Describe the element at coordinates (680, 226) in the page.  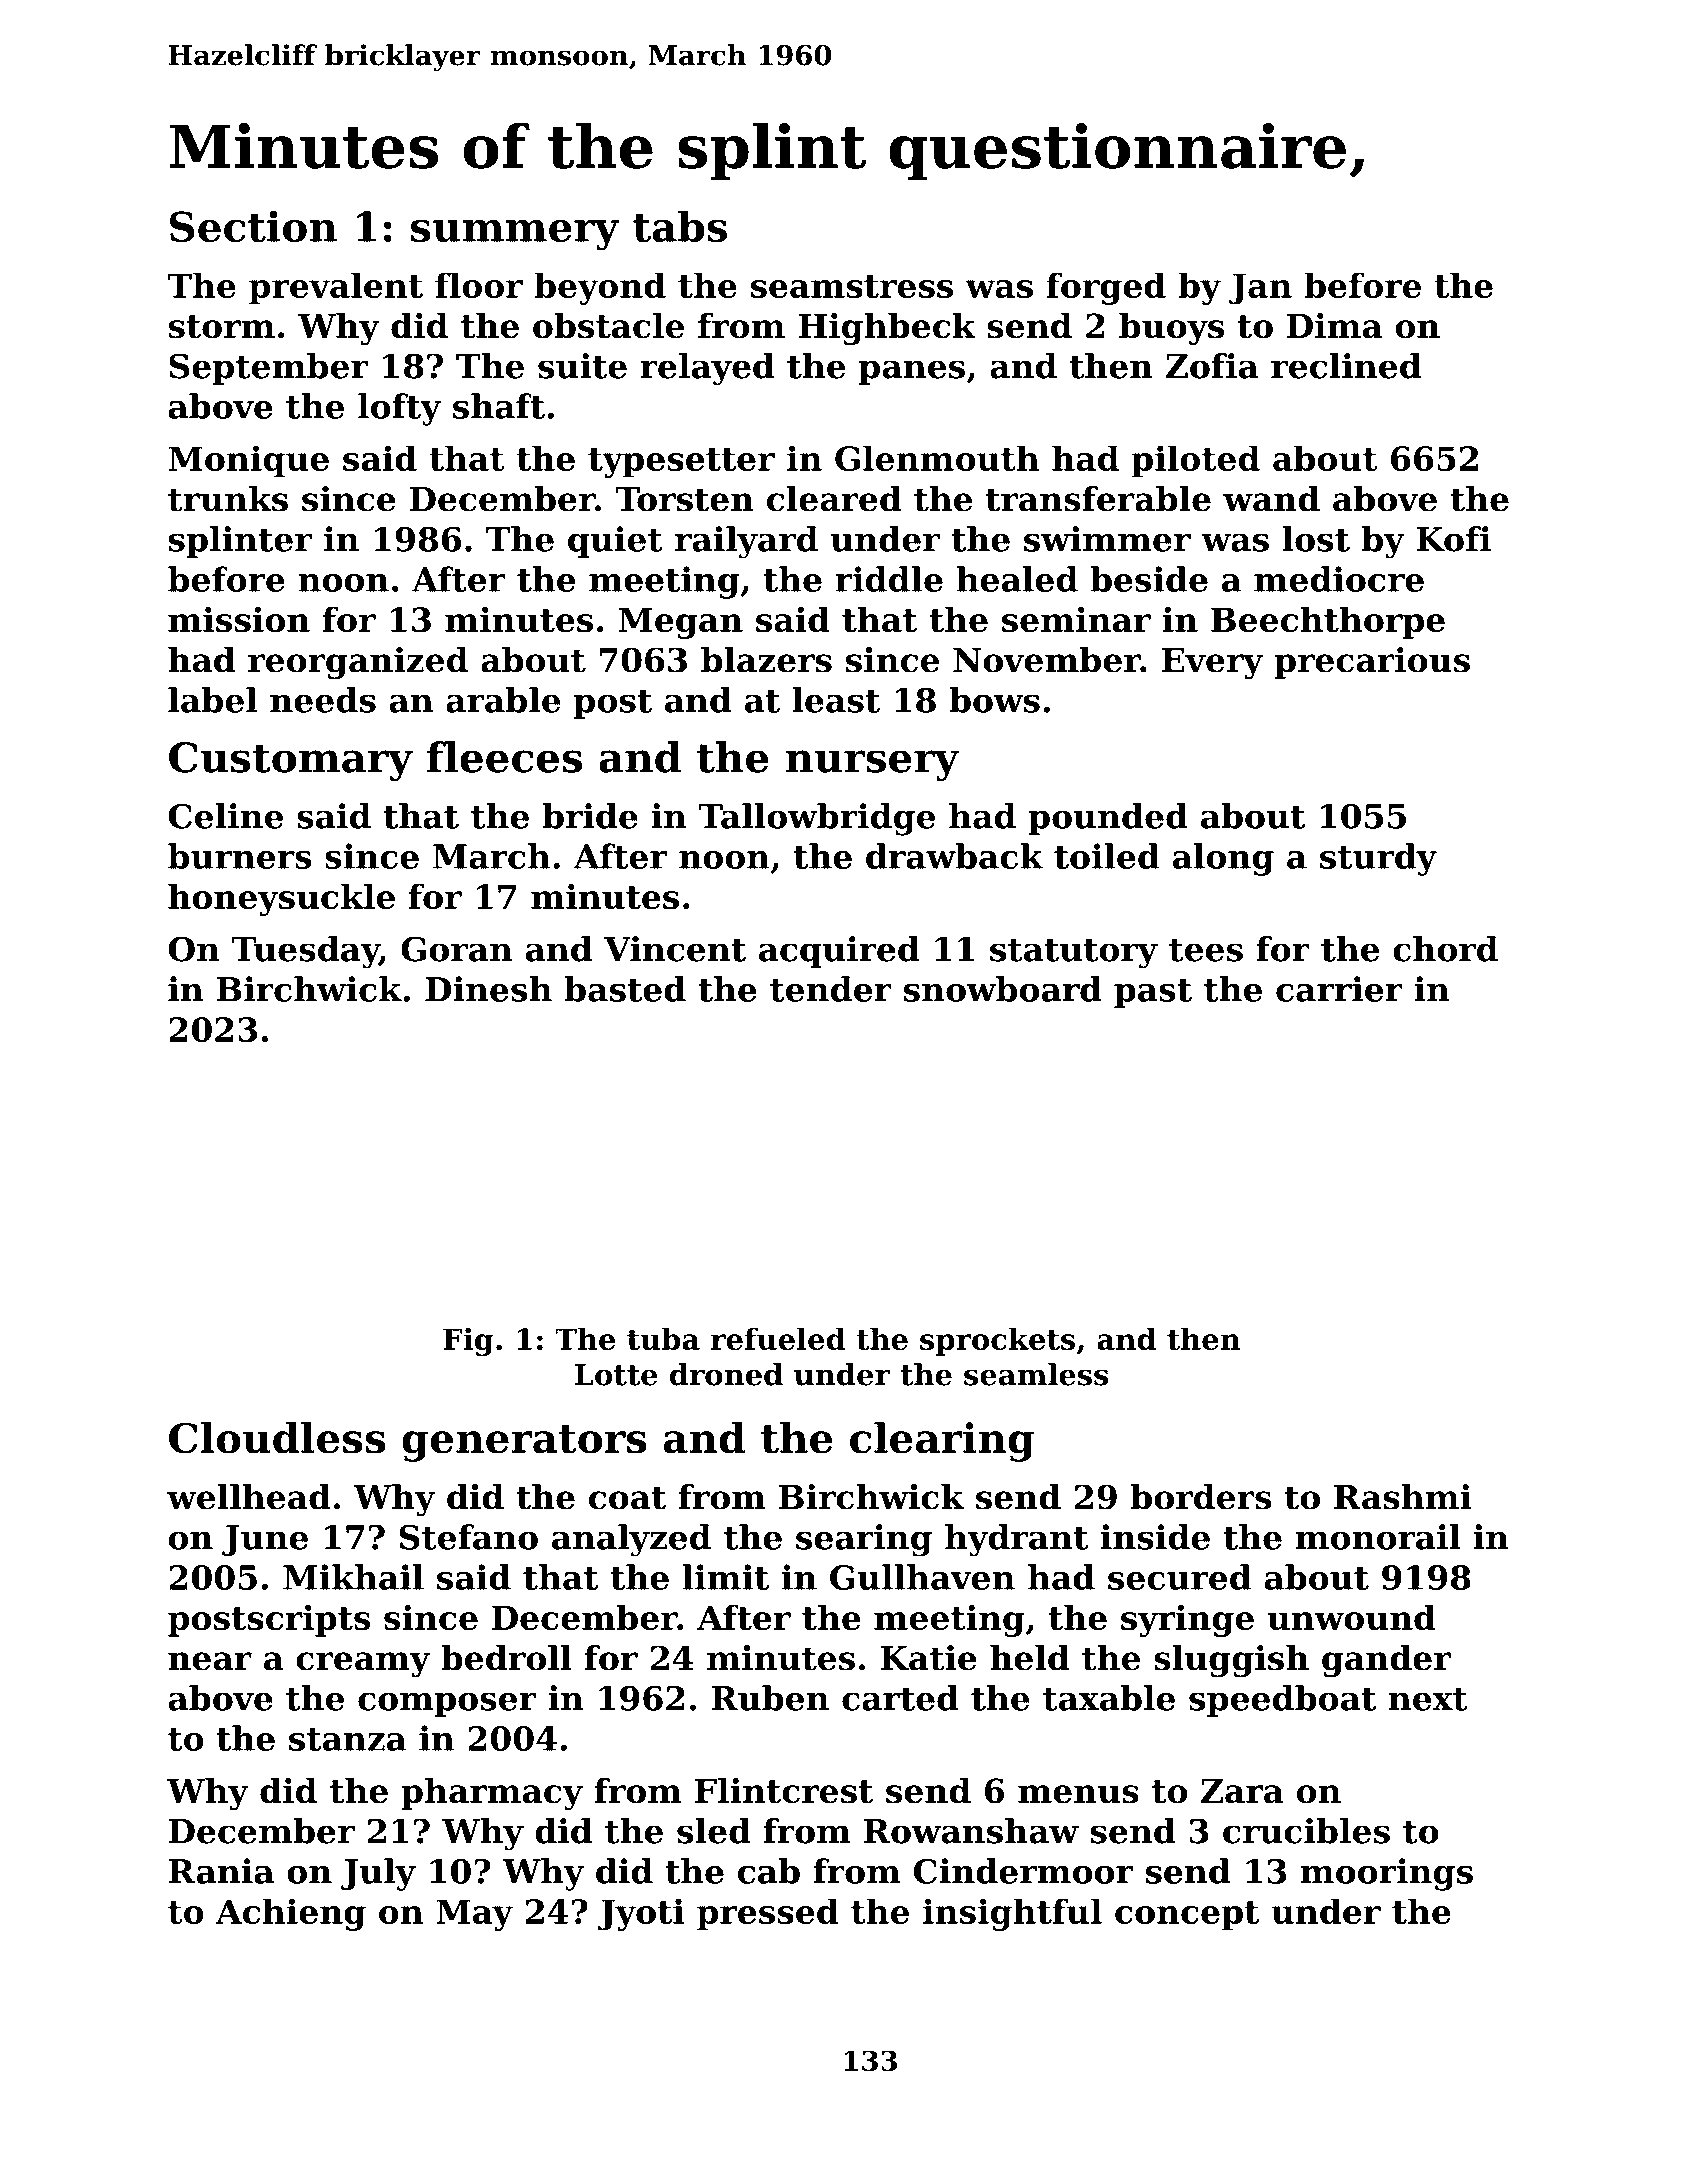
I see `tabs` at that location.
